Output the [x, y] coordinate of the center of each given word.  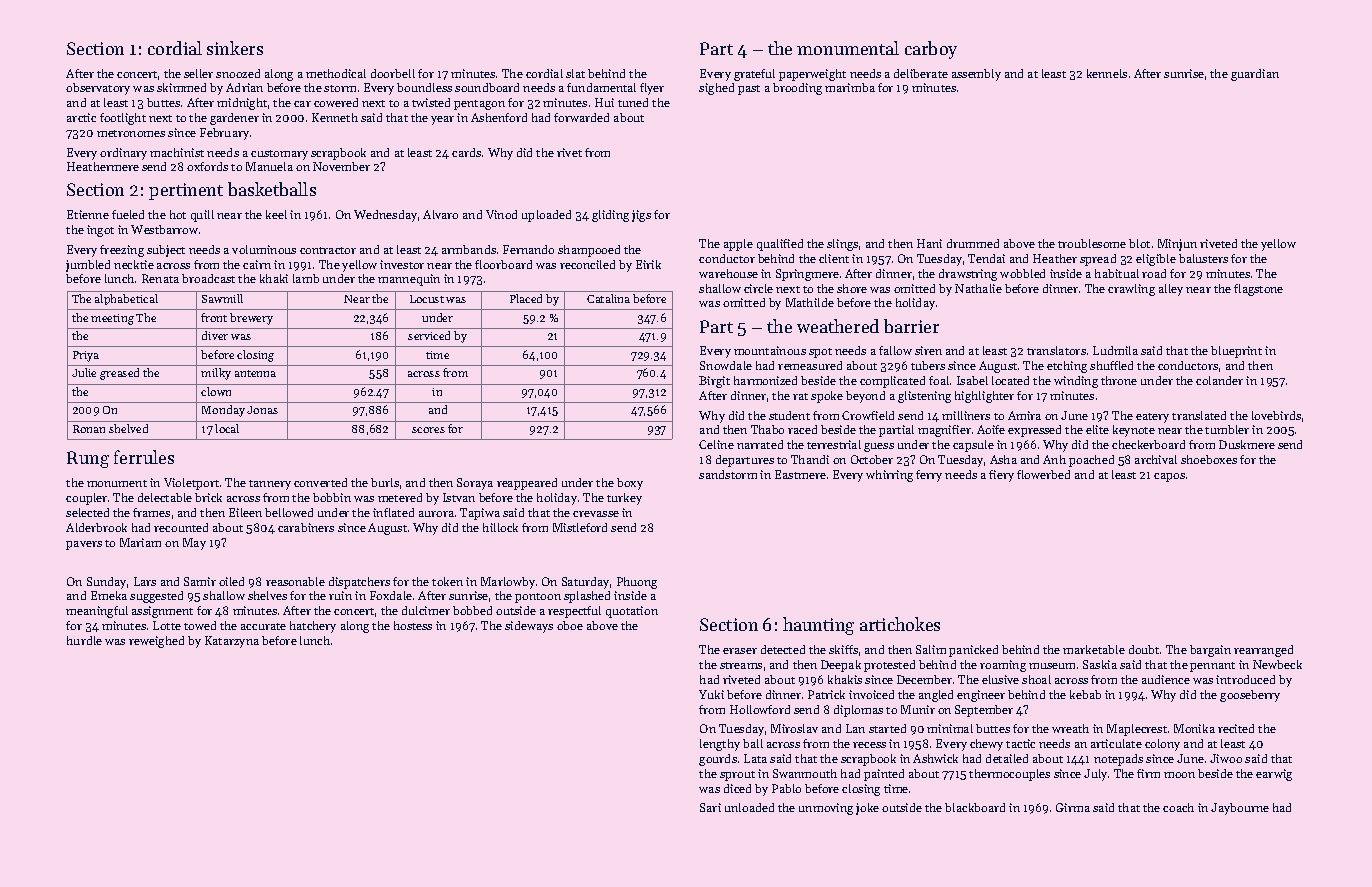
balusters [1203, 258]
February [224, 134]
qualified [780, 245]
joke [867, 809]
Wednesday [385, 216]
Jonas [262, 410]
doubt [1144, 649]
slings [842, 245]
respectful [574, 612]
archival [1156, 459]
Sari [710, 807]
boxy [630, 484]
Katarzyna [232, 642]
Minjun [1177, 245]
